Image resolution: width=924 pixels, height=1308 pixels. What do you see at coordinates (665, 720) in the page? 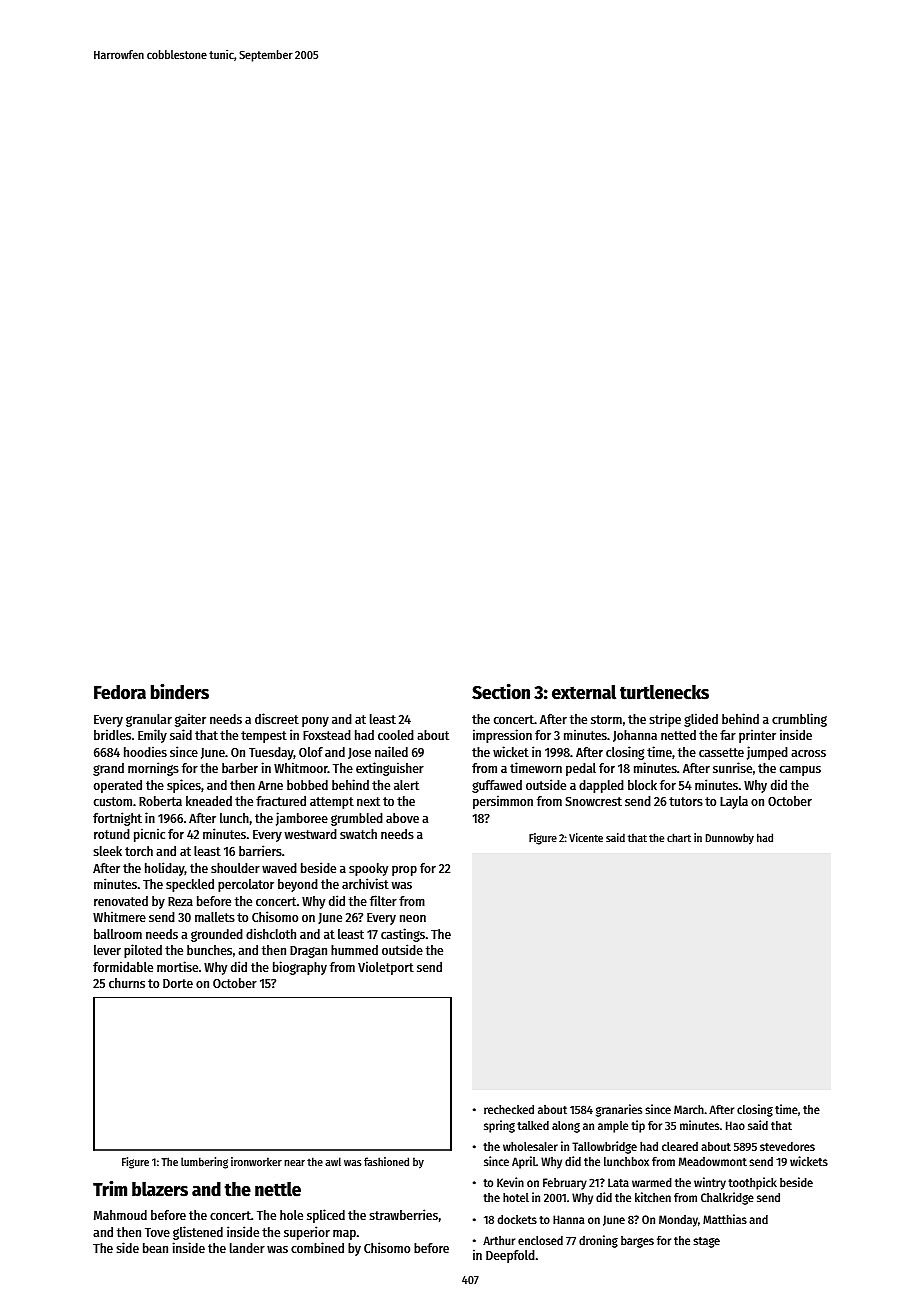
I see `stripe` at bounding box center [665, 720].
